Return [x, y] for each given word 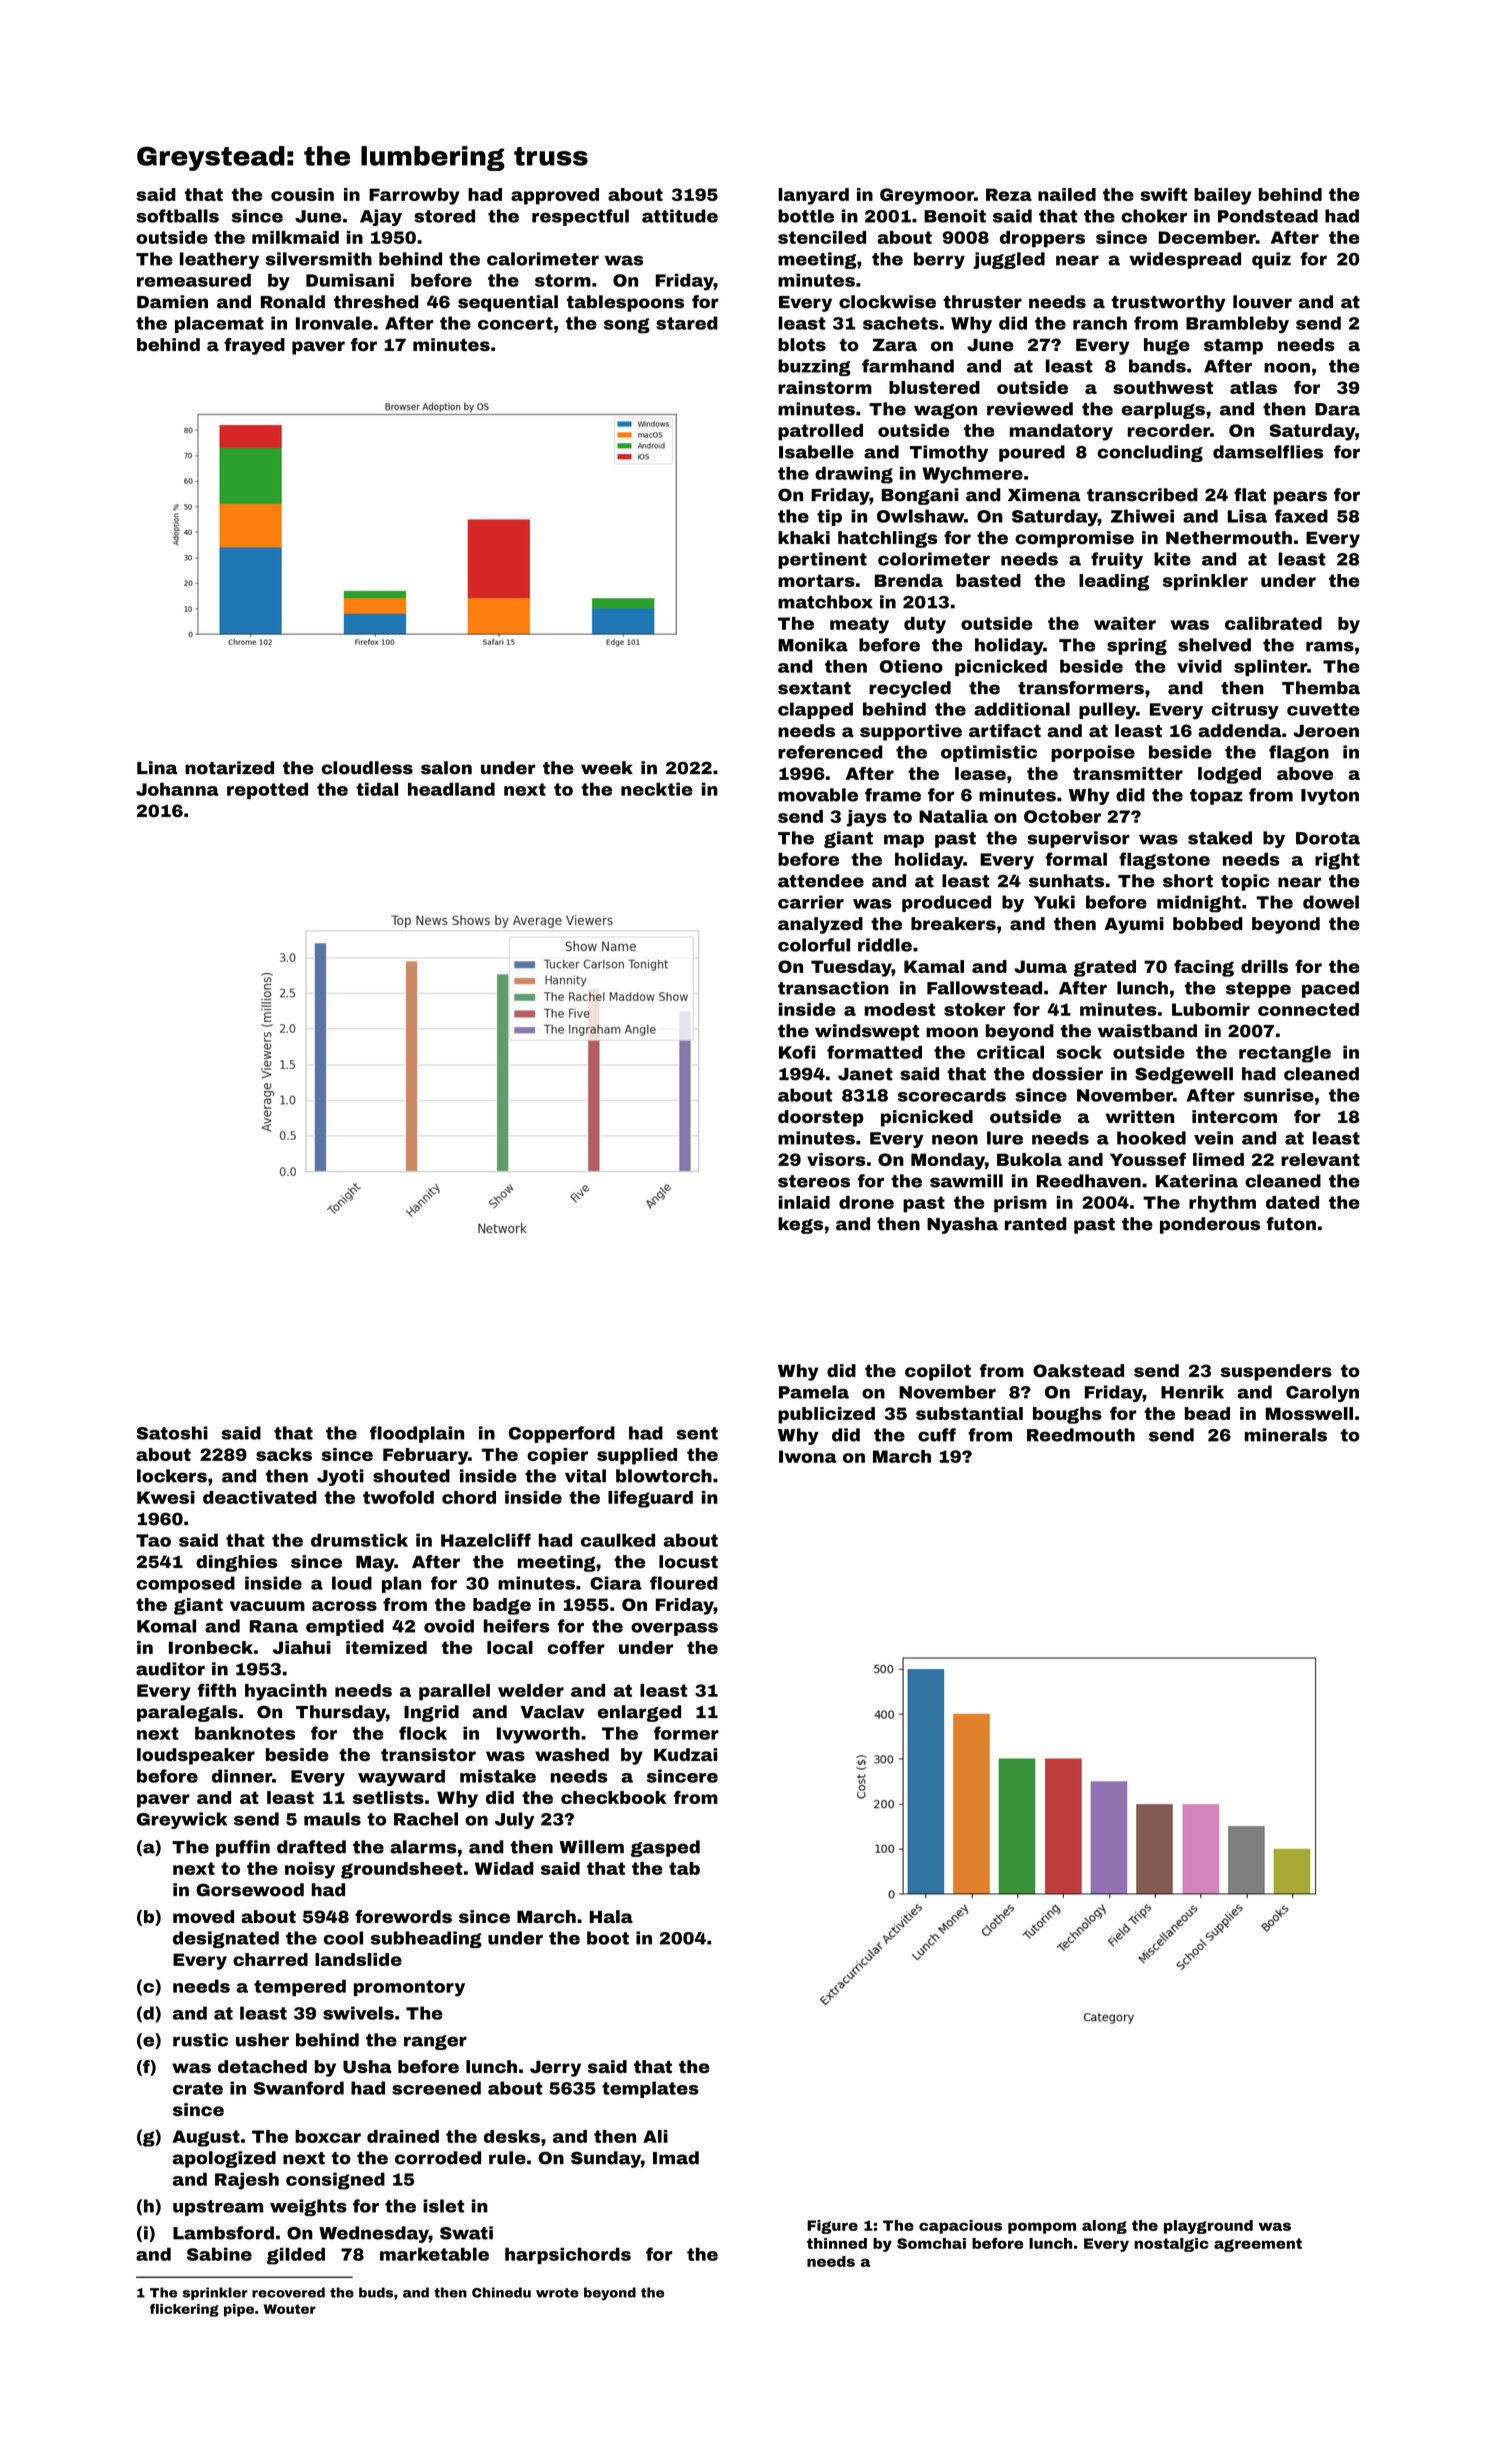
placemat [219, 324]
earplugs [1163, 410]
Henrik [1192, 1392]
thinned [837, 2243]
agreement [1258, 2245]
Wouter [289, 2309]
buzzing [814, 367]
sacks [284, 1454]
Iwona [808, 1456]
